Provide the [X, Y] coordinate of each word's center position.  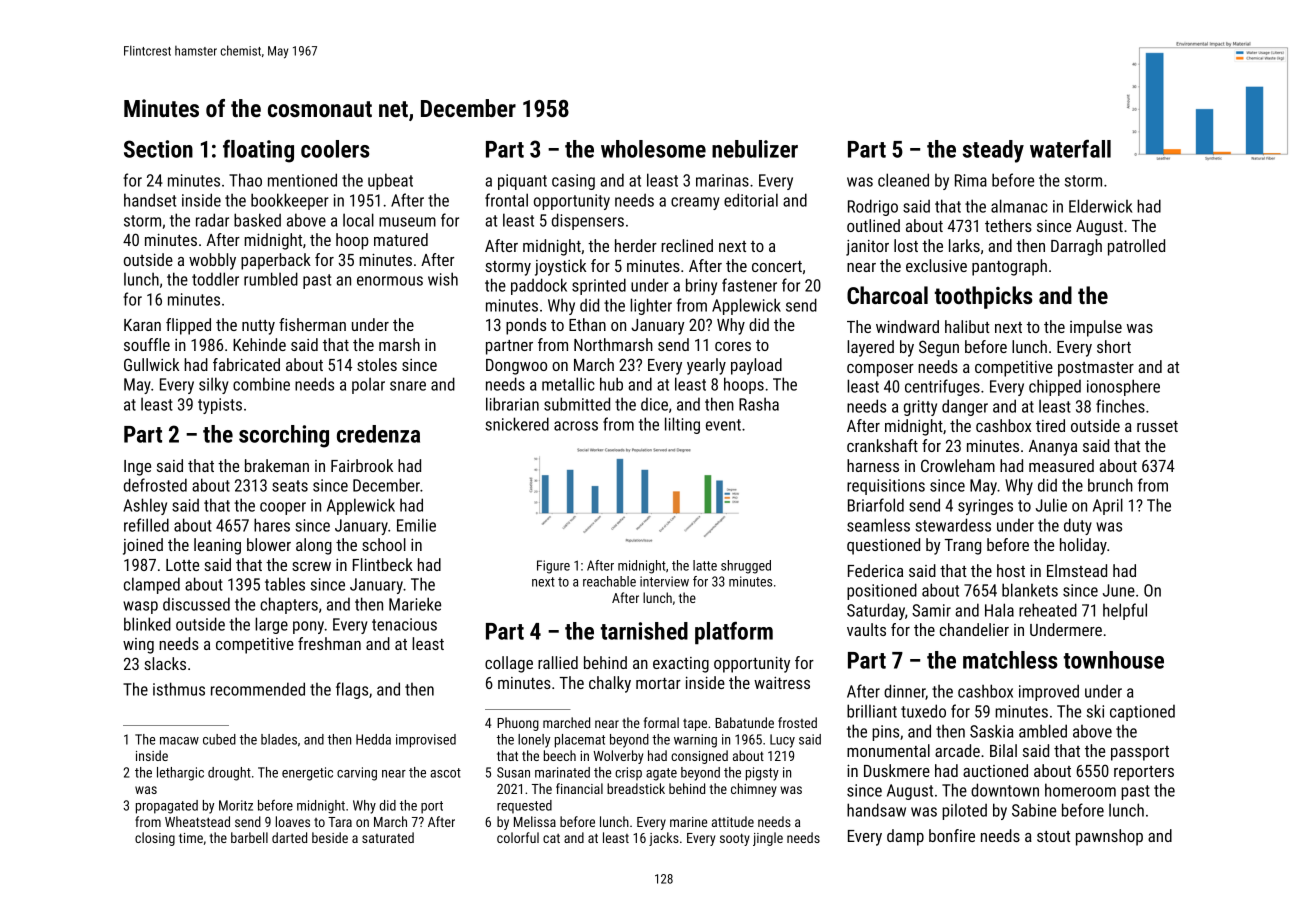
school [384, 544]
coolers [335, 149]
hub [611, 384]
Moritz [236, 805]
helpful [1125, 611]
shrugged [746, 567]
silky [213, 385]
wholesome [653, 149]
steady [993, 151]
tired [1050, 425]
